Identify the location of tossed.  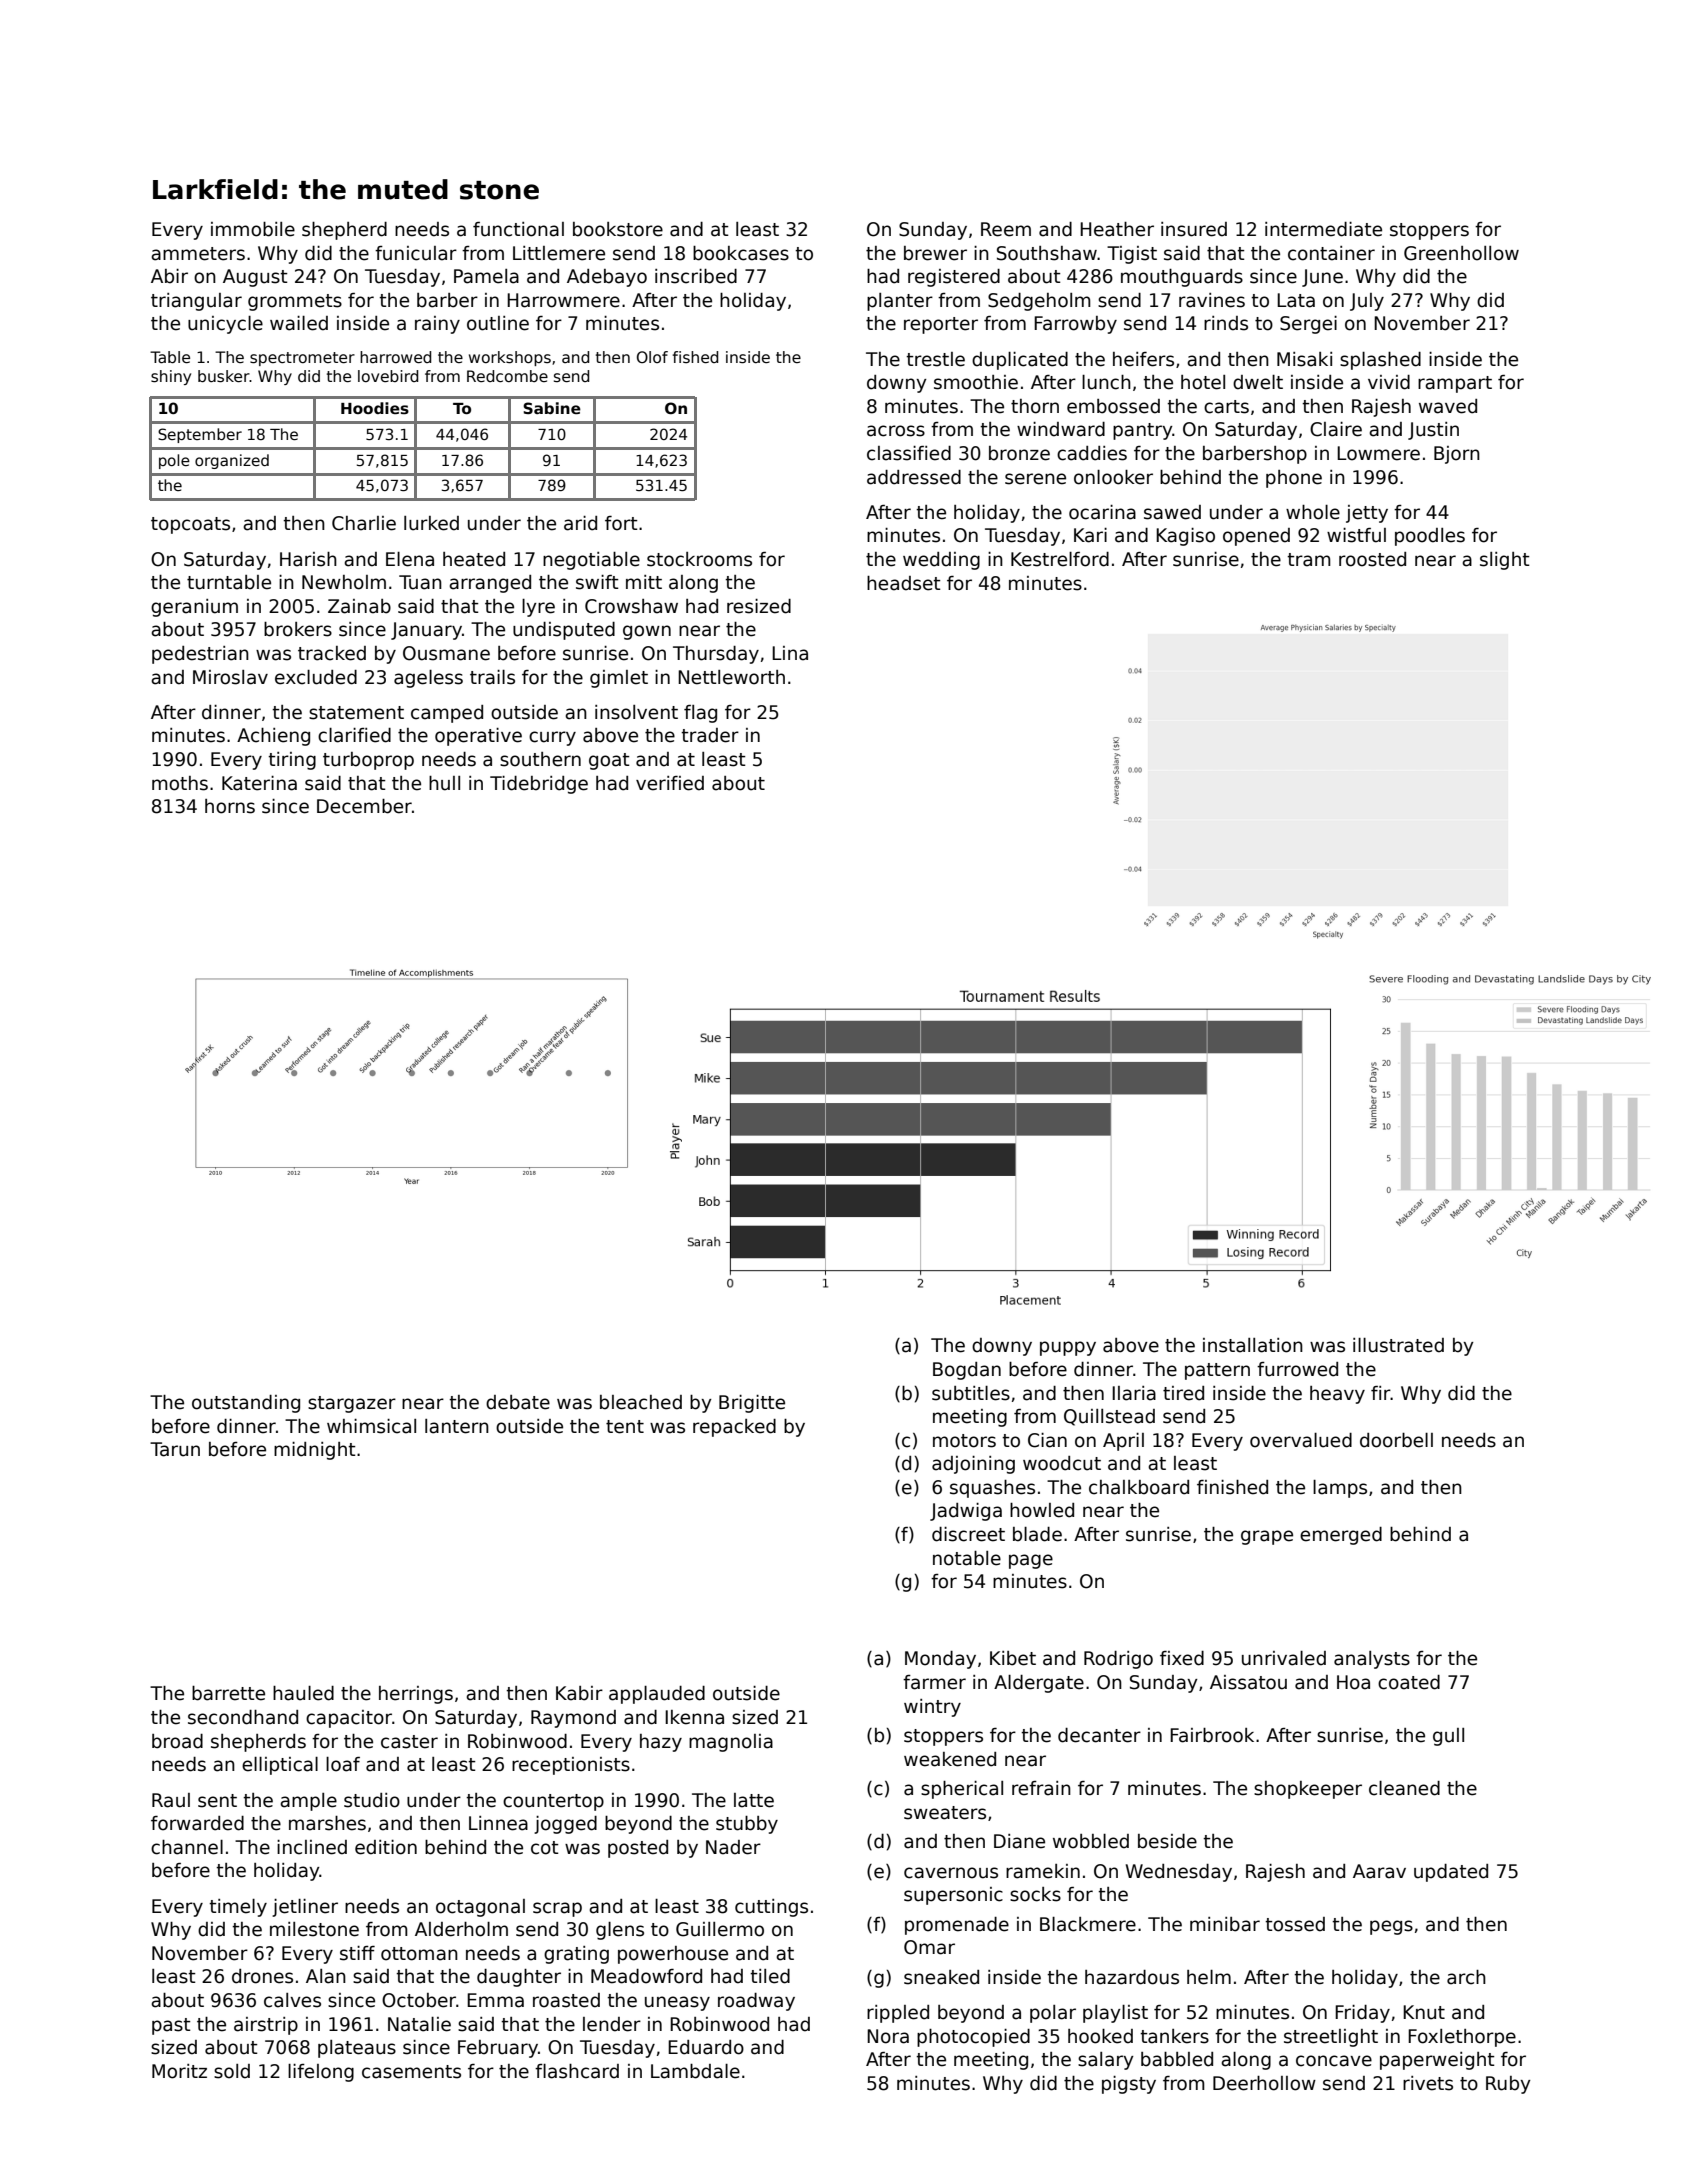
(1295, 1924).
